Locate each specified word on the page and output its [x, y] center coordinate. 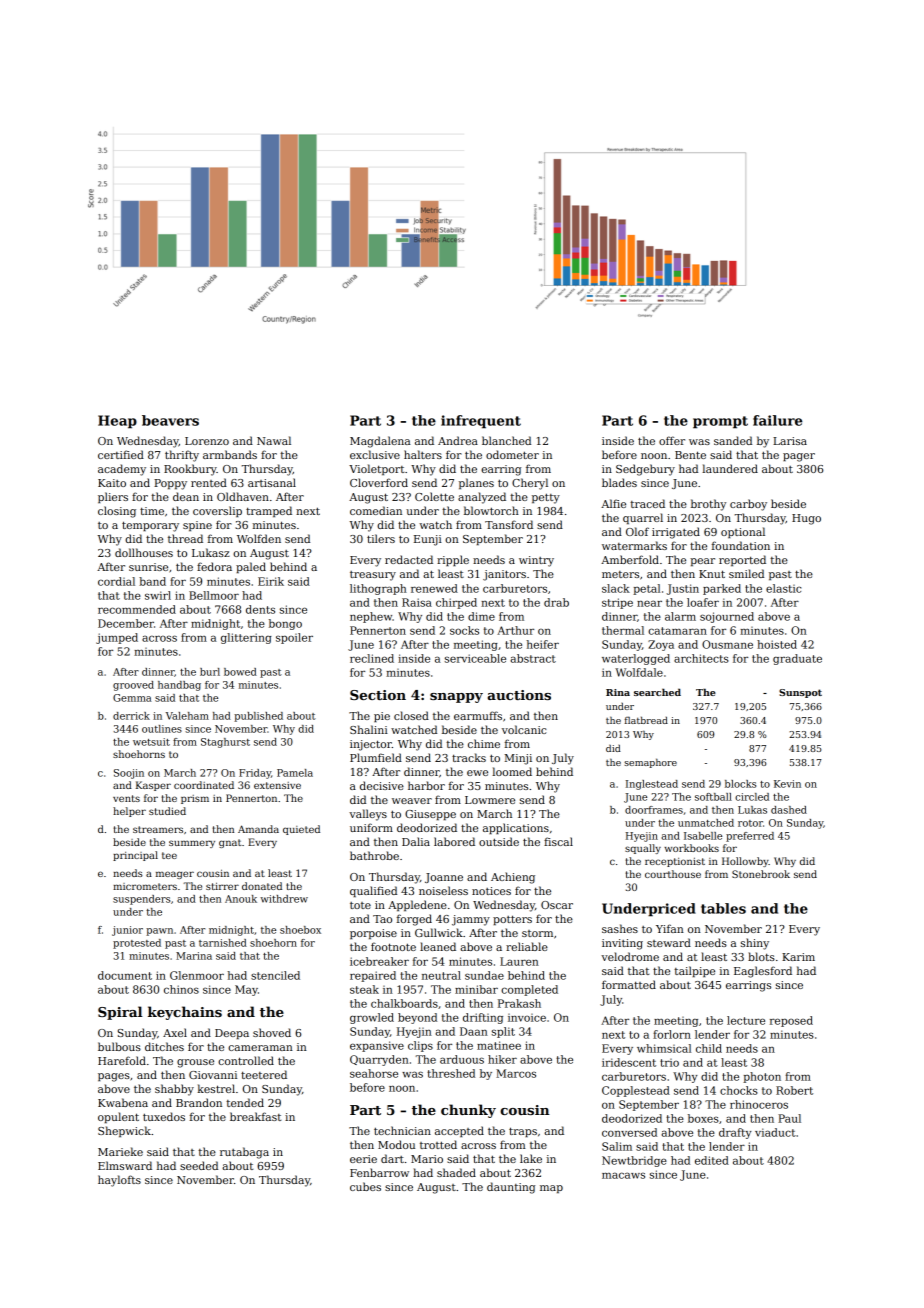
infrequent [481, 422]
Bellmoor [214, 595]
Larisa [790, 441]
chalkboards [404, 1003]
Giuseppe [430, 815]
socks [464, 630]
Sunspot [800, 693]
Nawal [274, 440]
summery [192, 844]
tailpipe [694, 971]
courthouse [673, 874]
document [125, 975]
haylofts [119, 1181]
